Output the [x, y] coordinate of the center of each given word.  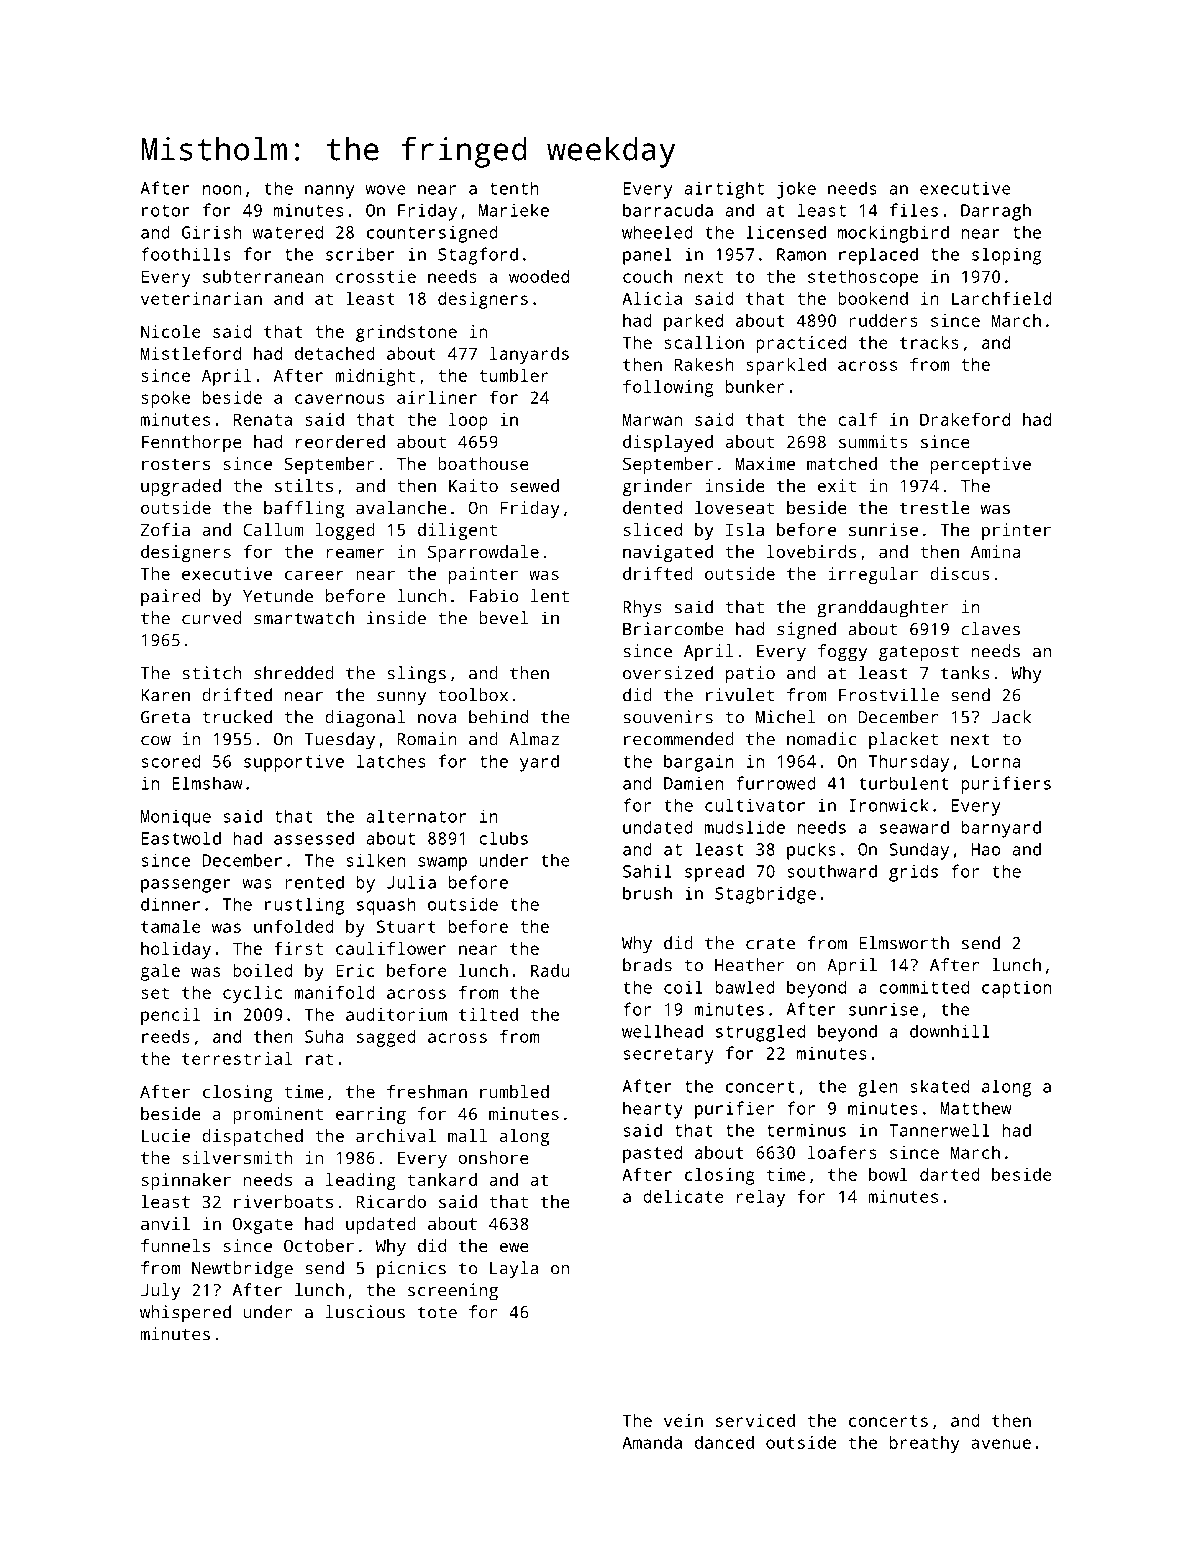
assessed [314, 838]
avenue [1001, 1444]
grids [913, 873]
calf [857, 419]
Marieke [514, 210]
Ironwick [889, 805]
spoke [165, 399]
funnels [175, 1245]
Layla [514, 1270]
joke [796, 190]
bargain [699, 763]
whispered [185, 1314]
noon [222, 190]
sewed [535, 485]
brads [647, 965]
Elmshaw [207, 783]
